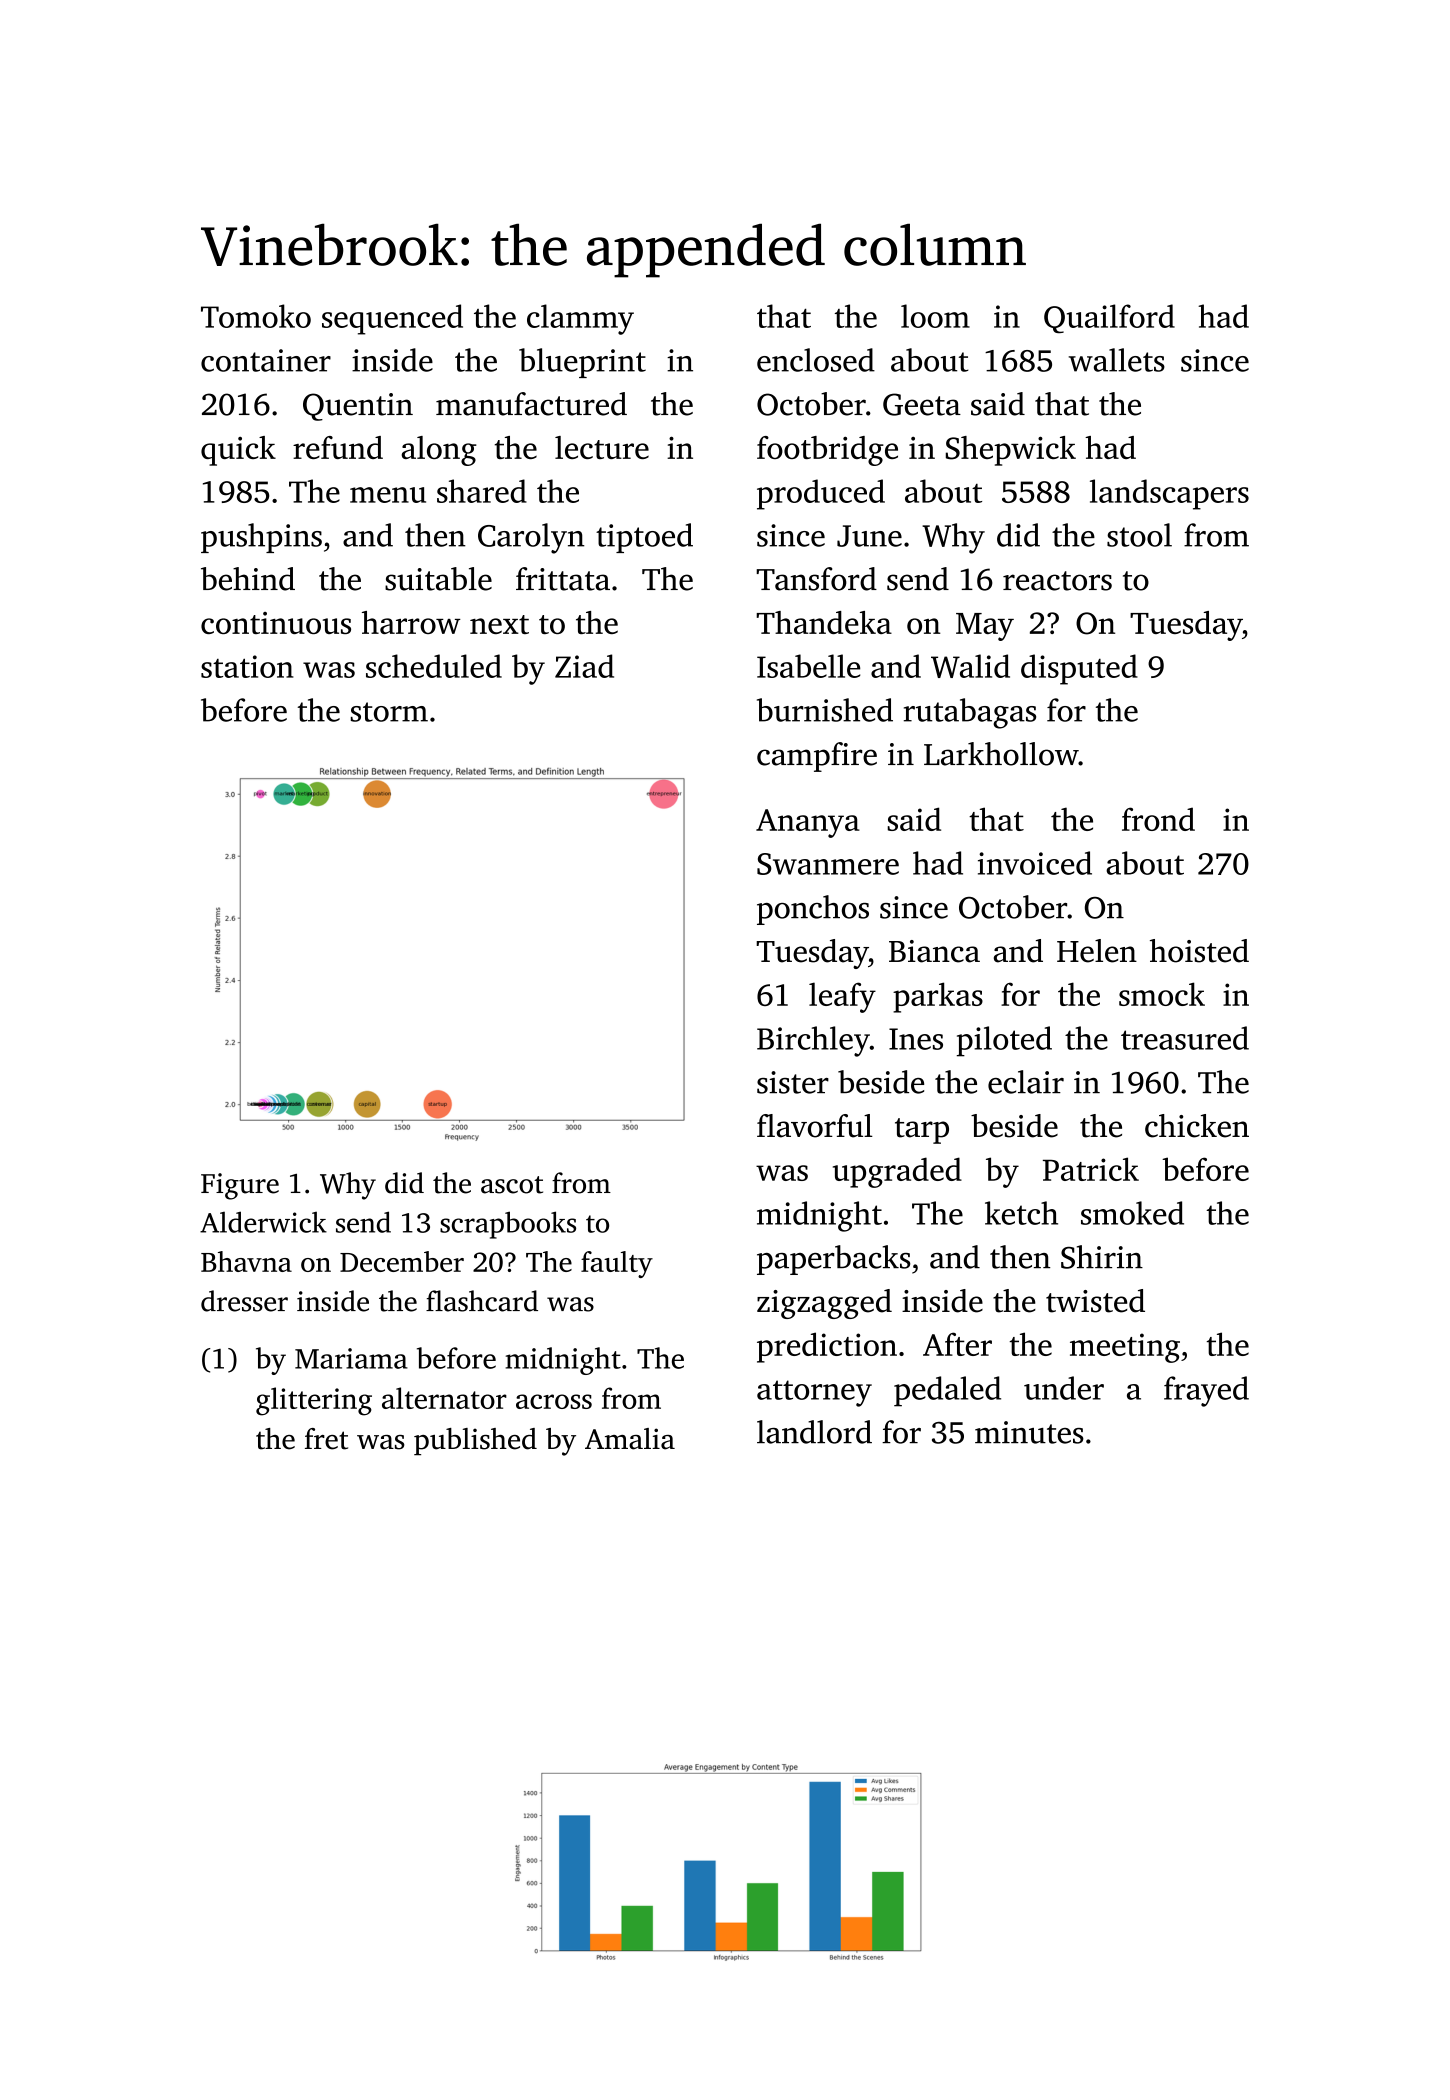  Describe the element at coordinates (1139, 535) in the image. I see `stool` at that location.
